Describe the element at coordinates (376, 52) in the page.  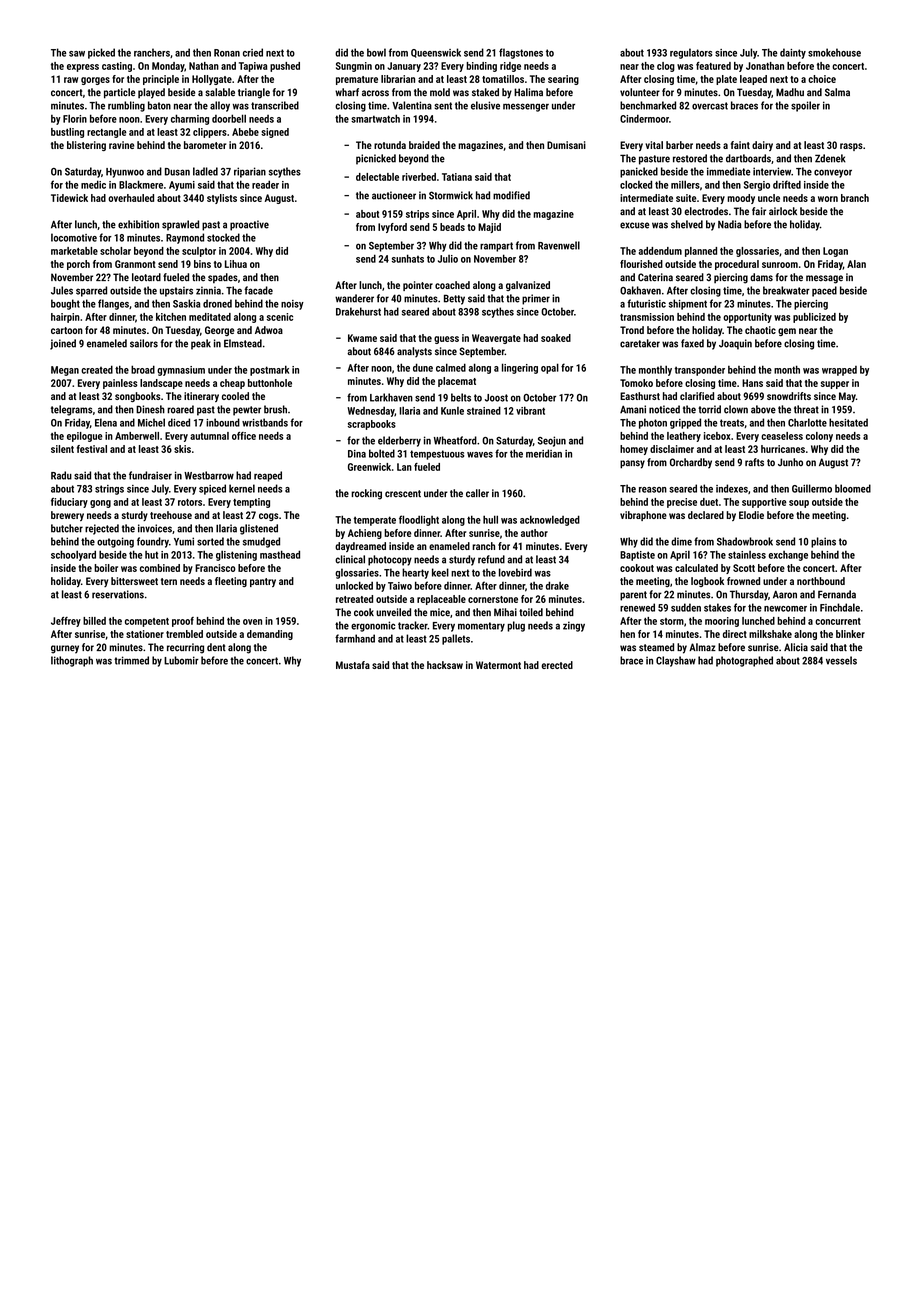
I see `bowl` at that location.
